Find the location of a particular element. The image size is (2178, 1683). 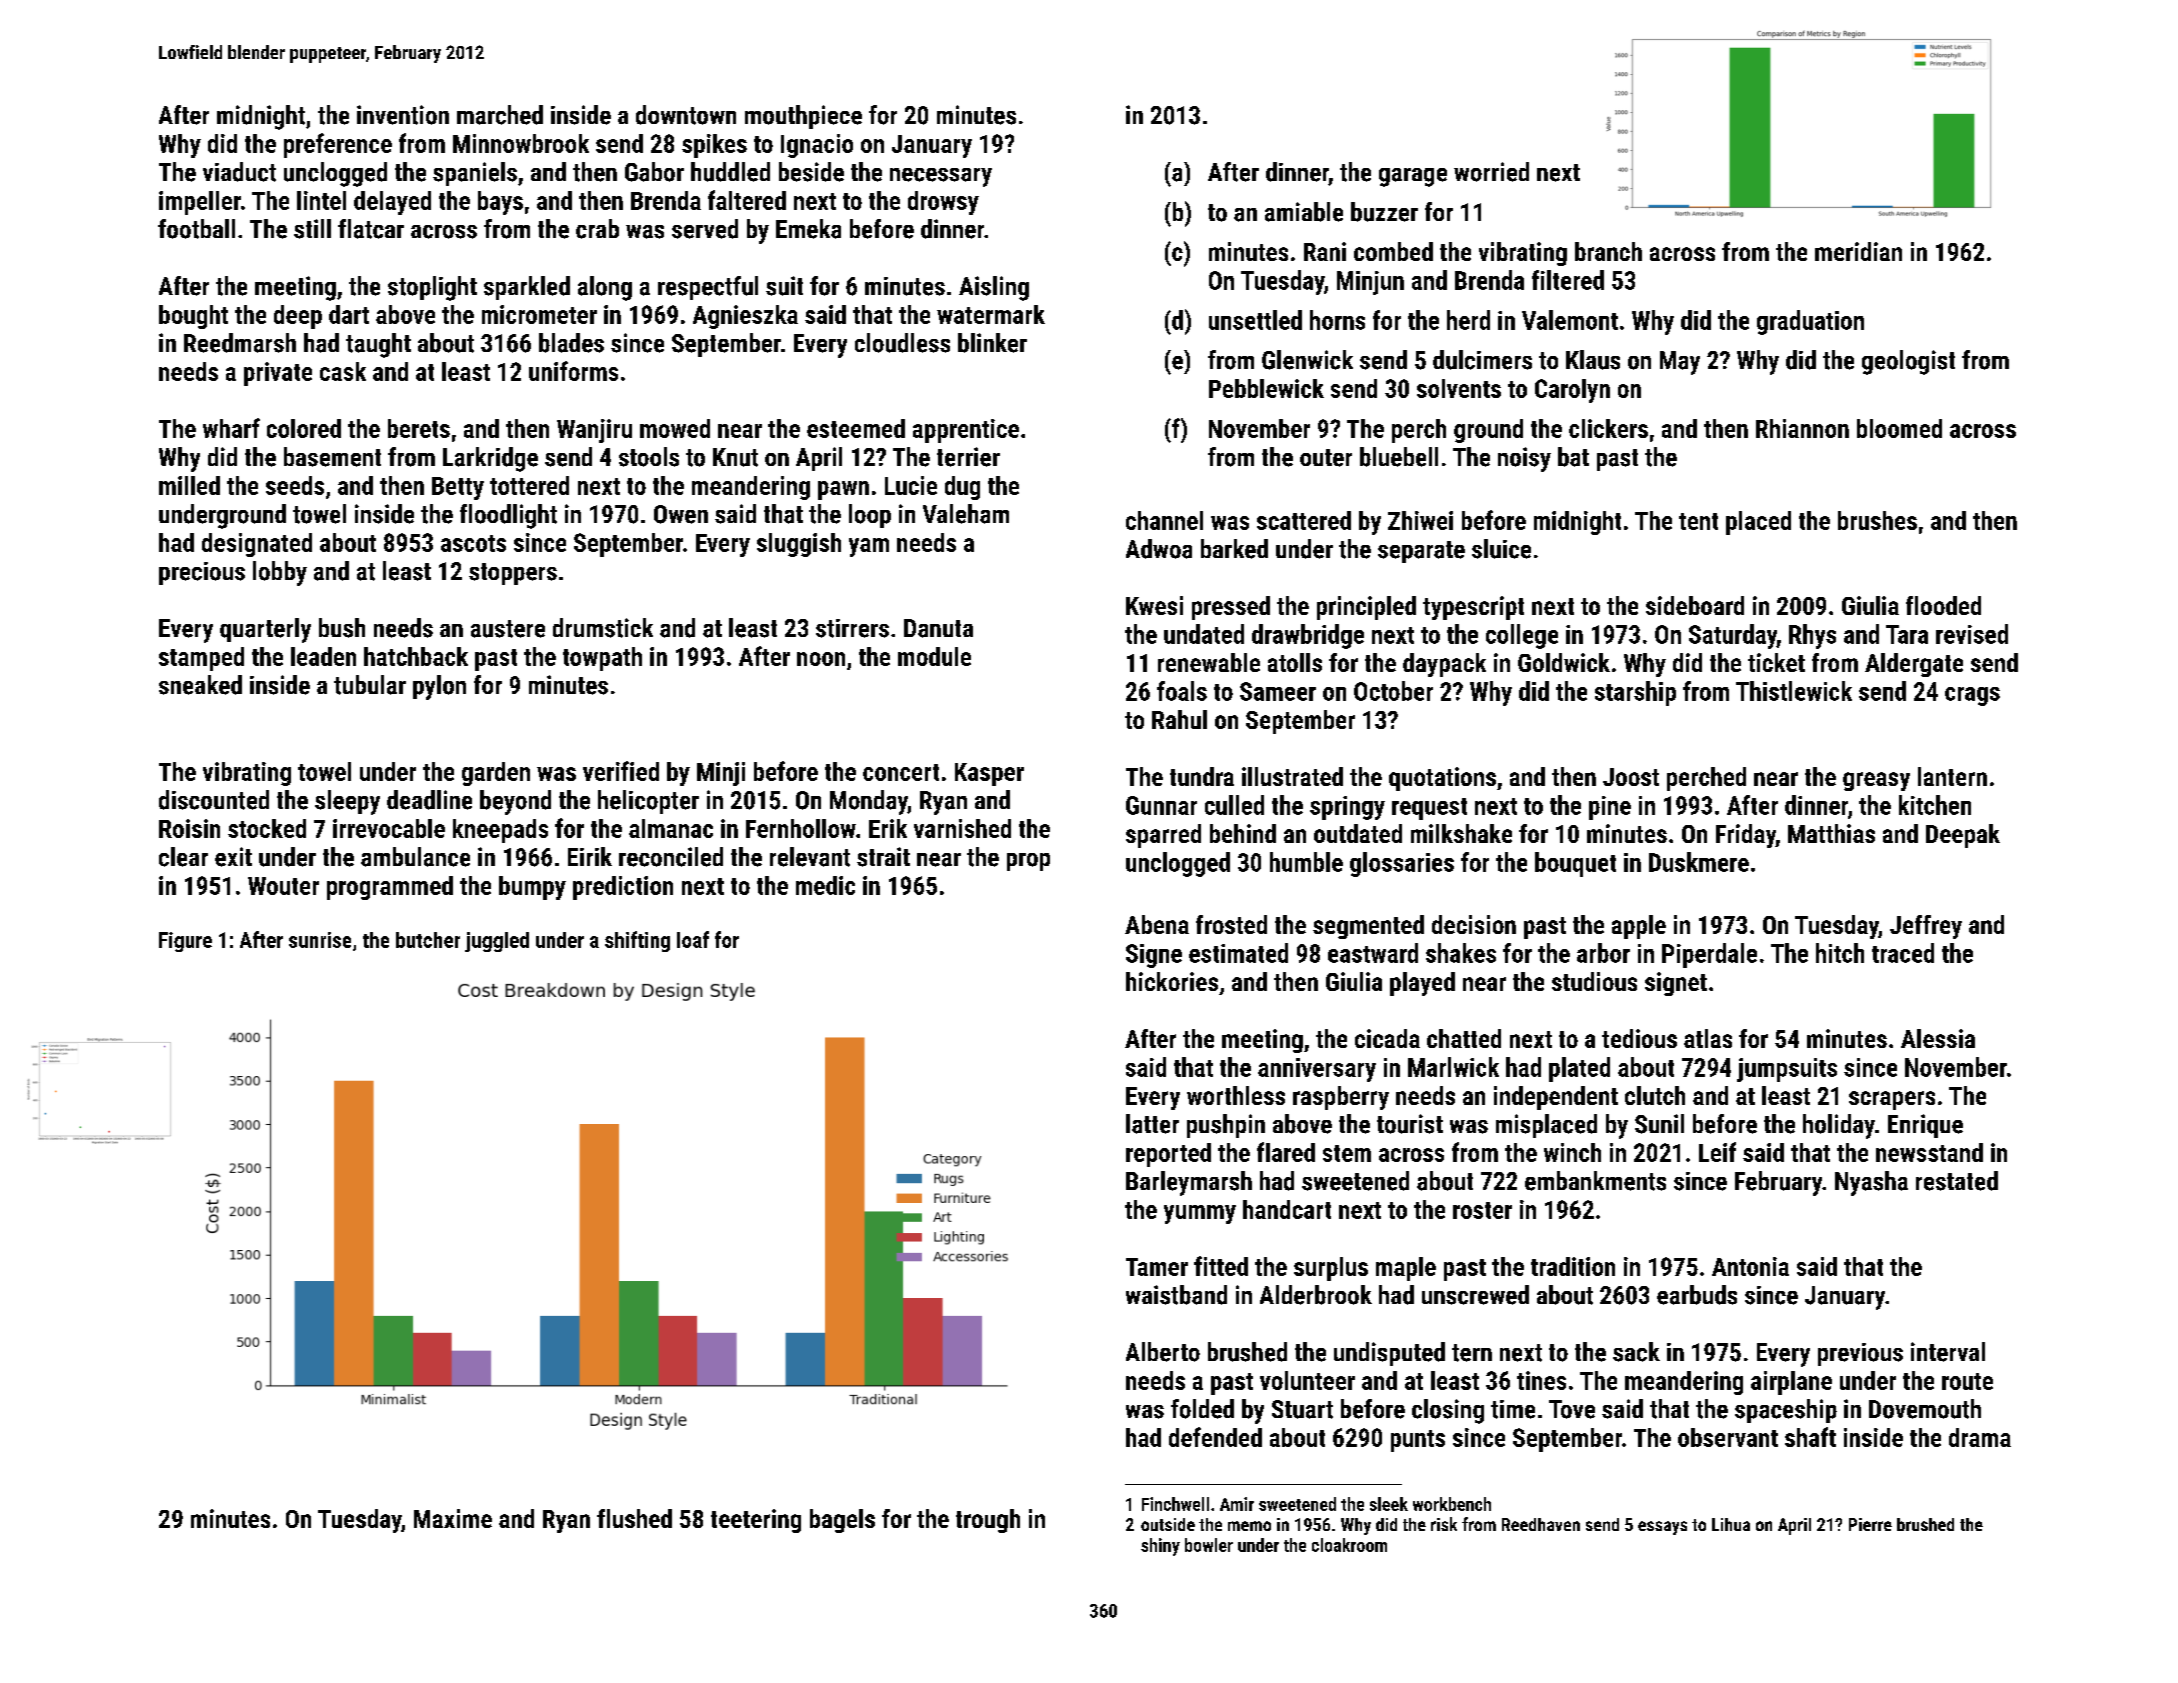

bush is located at coordinates (342, 628).
